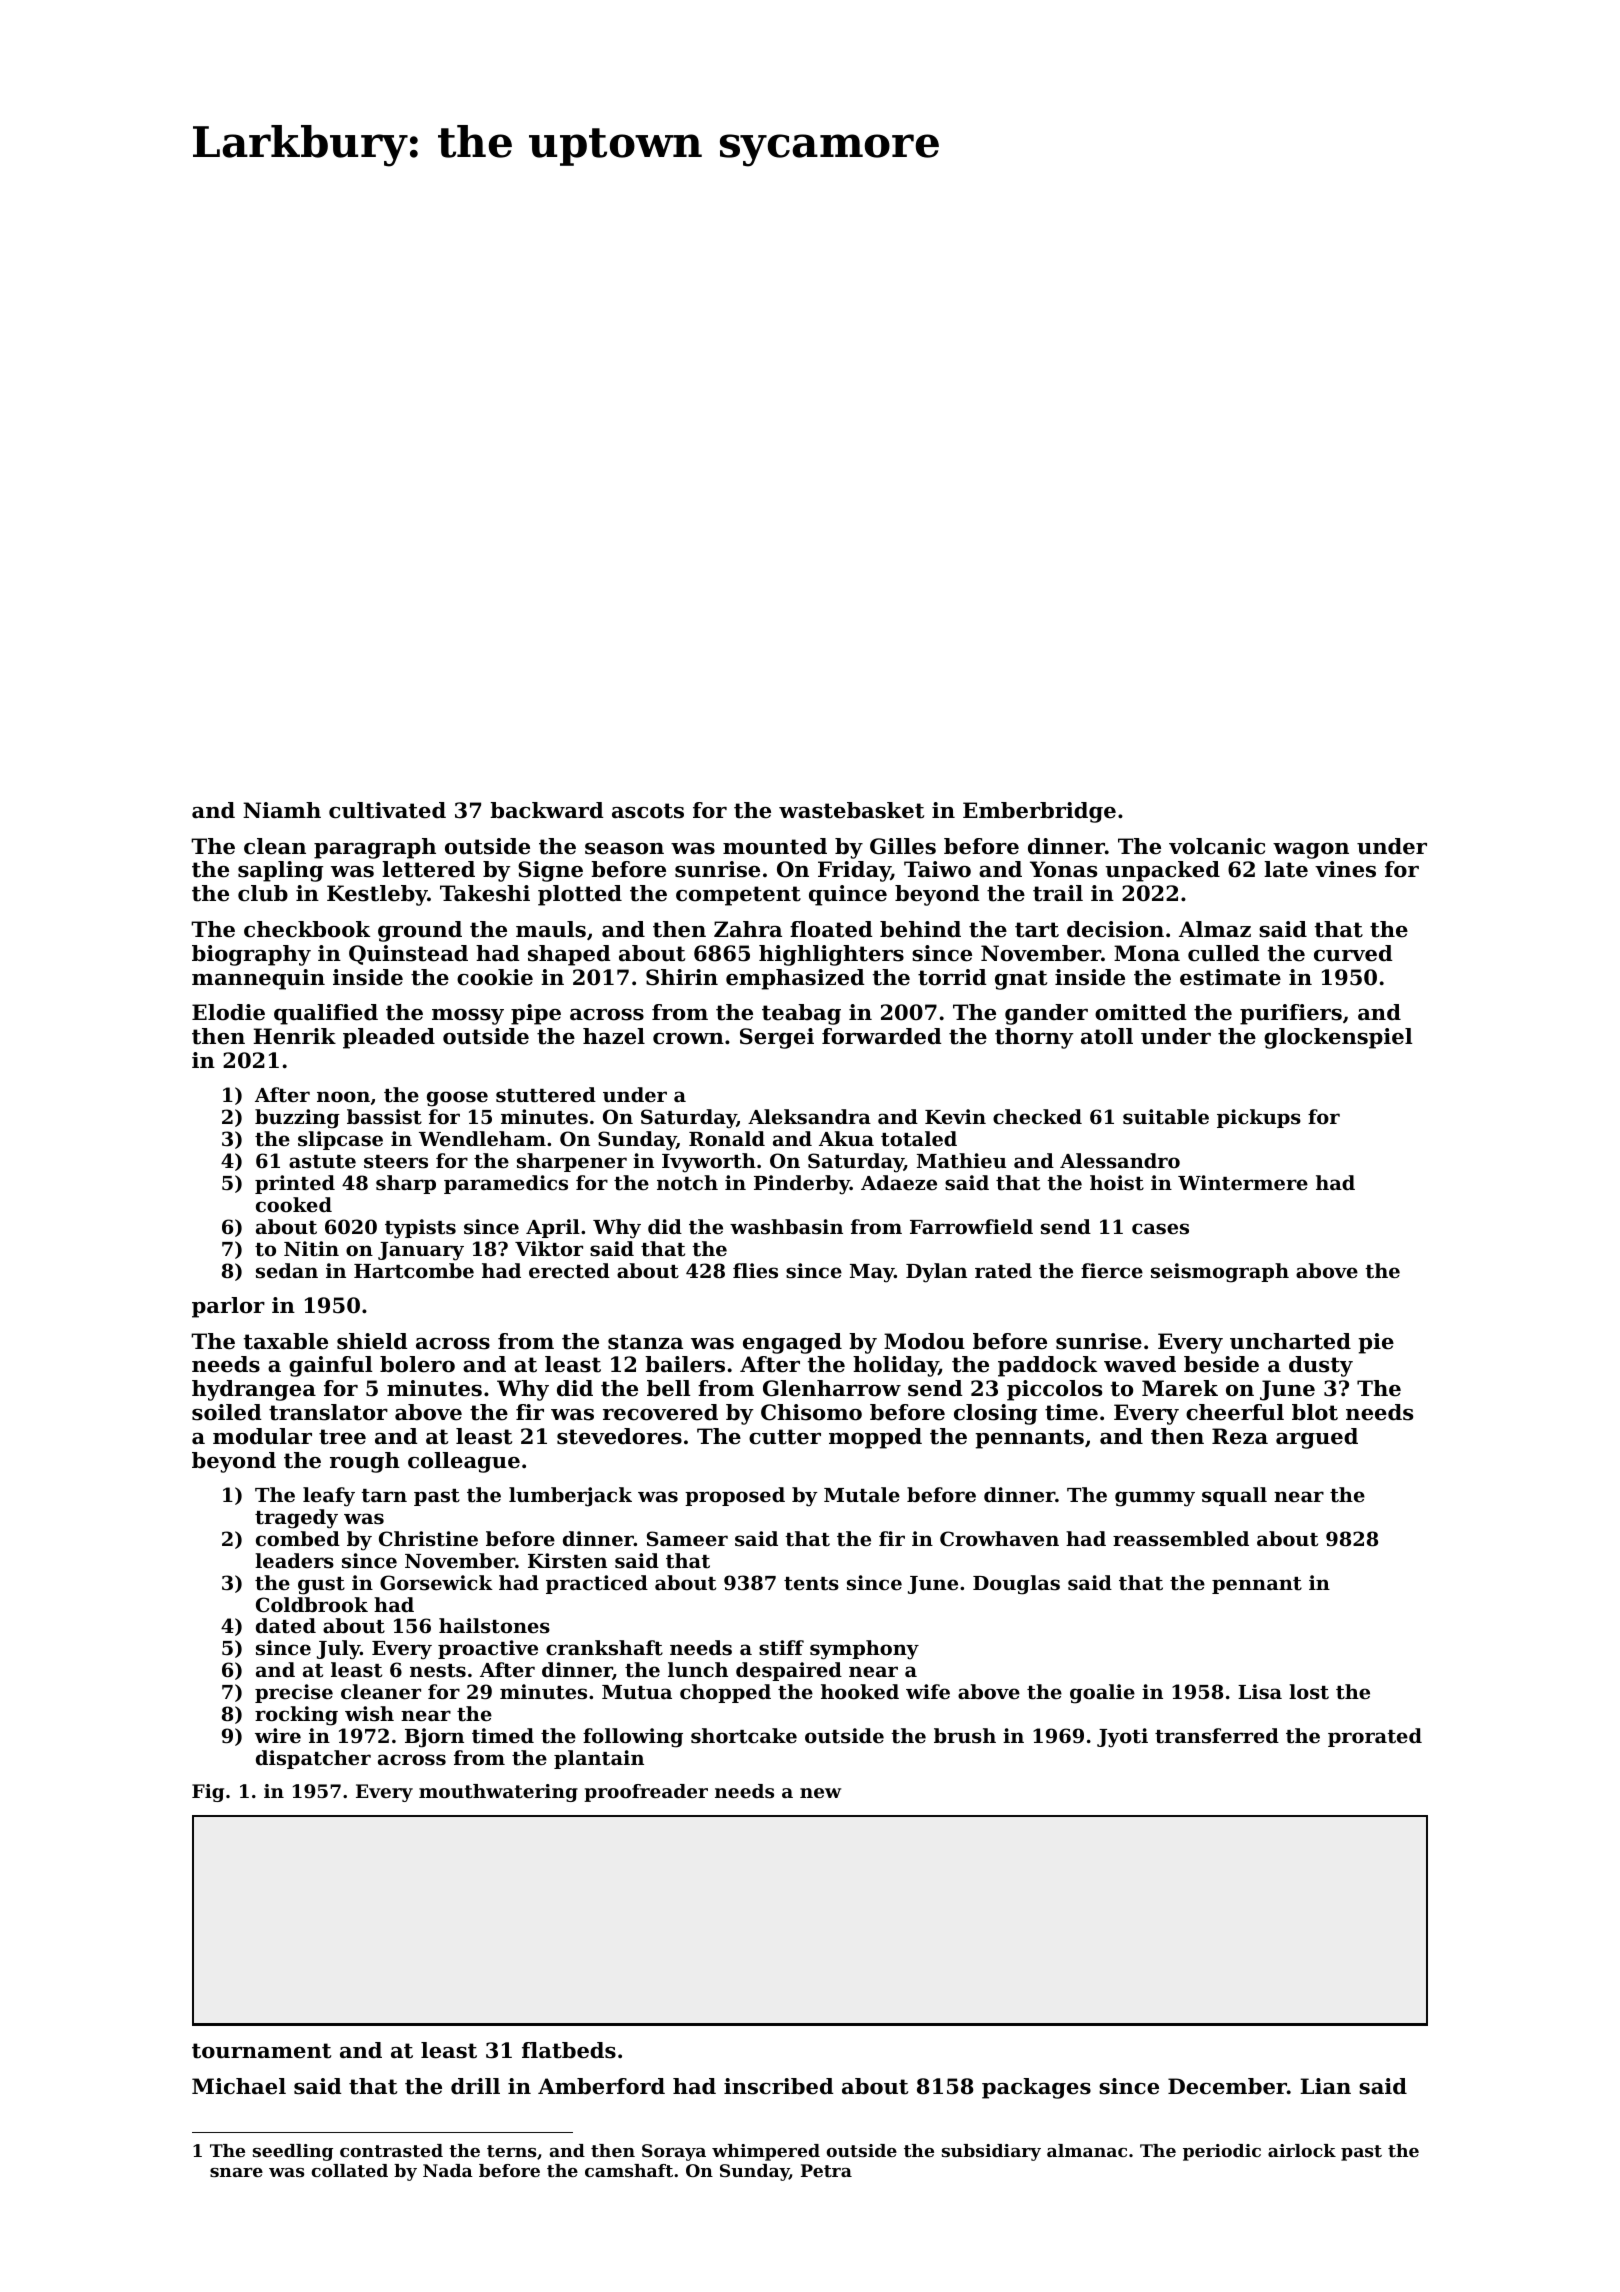  Describe the element at coordinates (851, 810) in the screenshot. I see `wastebasket` at that location.
